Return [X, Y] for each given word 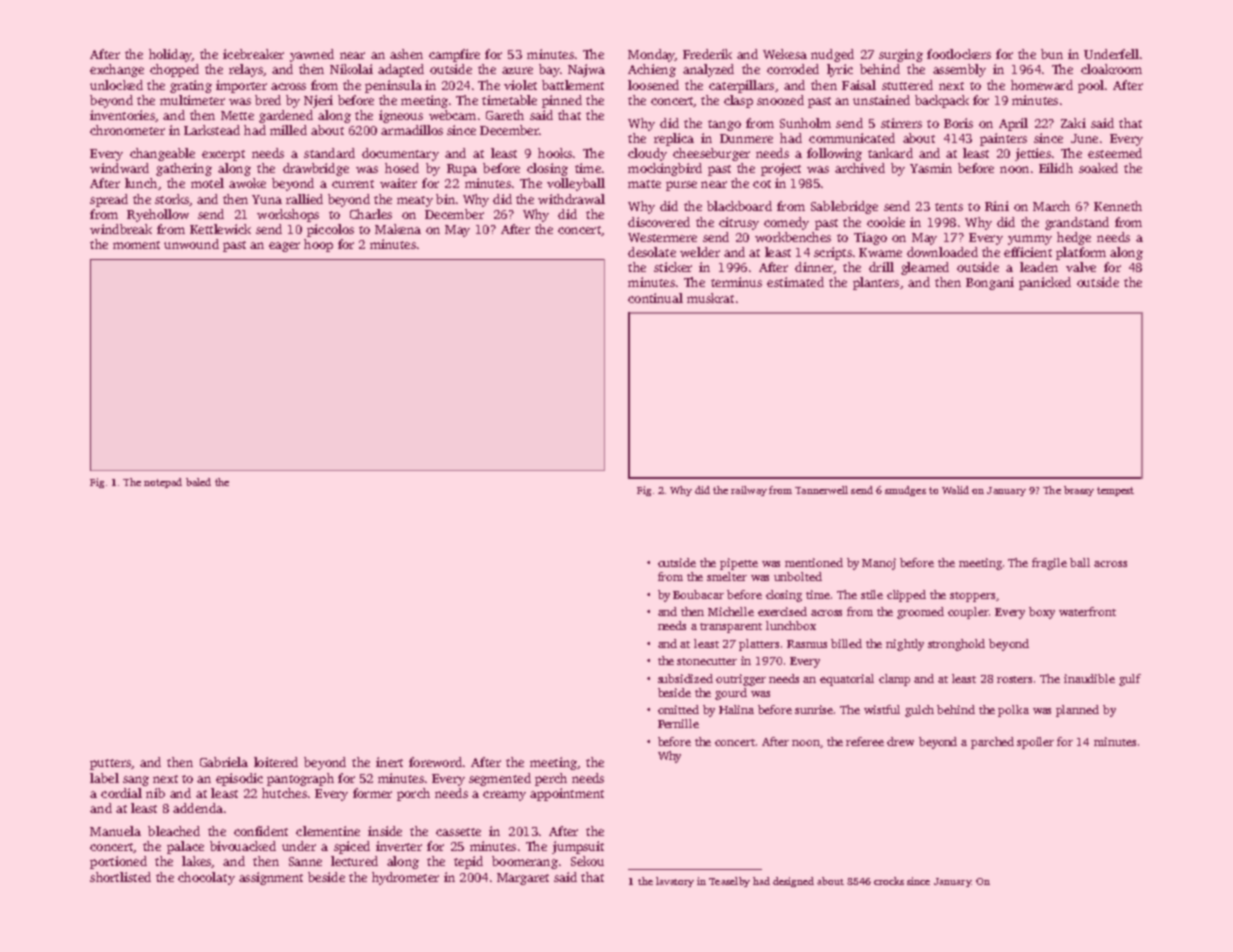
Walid [955, 490]
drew [900, 741]
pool [1091, 86]
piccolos [330, 230]
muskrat [710, 298]
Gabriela [224, 762]
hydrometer [405, 878]
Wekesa [785, 54]
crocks [889, 881]
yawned [312, 55]
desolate [652, 252]
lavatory [675, 882]
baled [198, 482]
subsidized [685, 678]
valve [1081, 267]
